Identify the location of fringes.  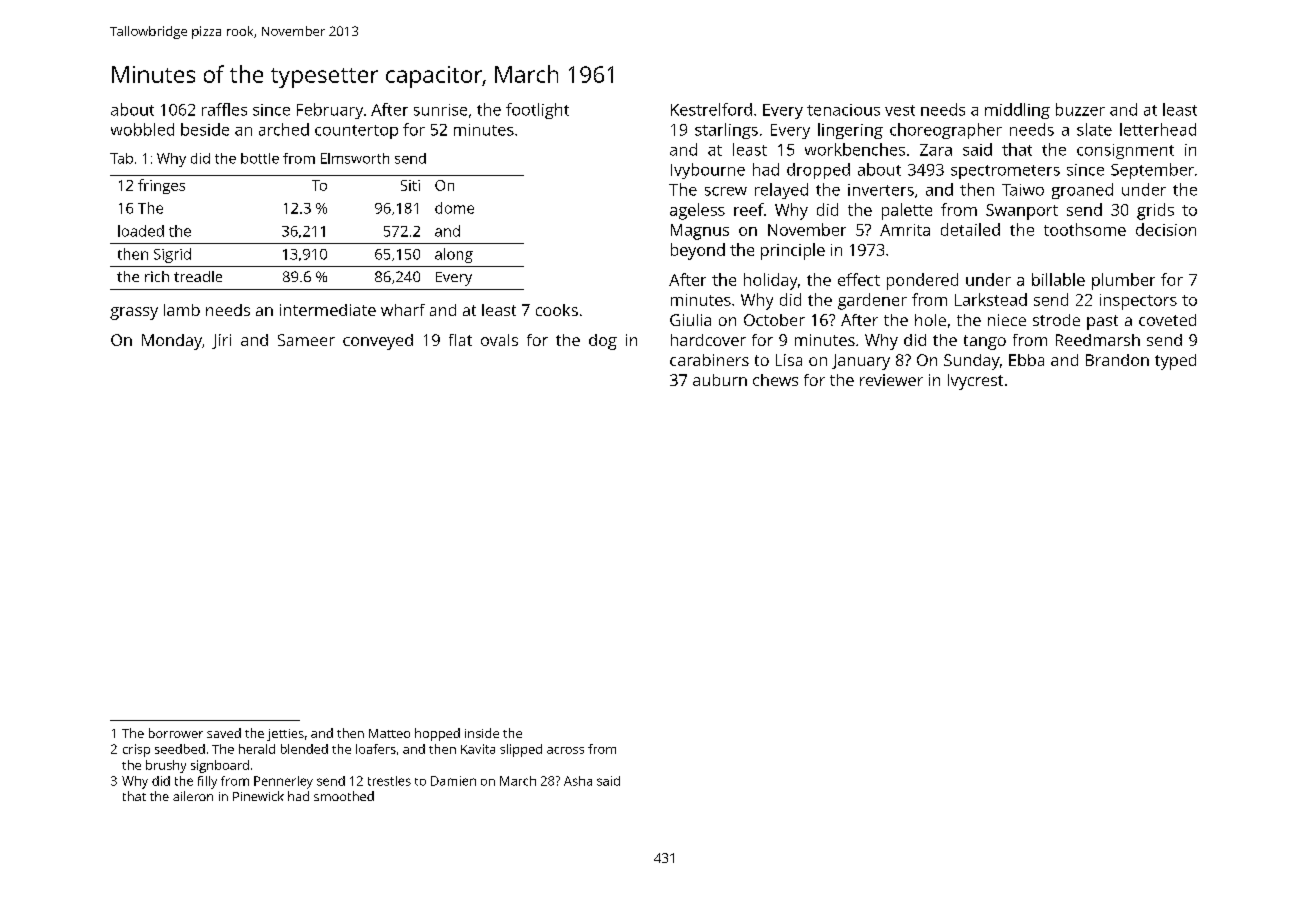
(161, 186).
